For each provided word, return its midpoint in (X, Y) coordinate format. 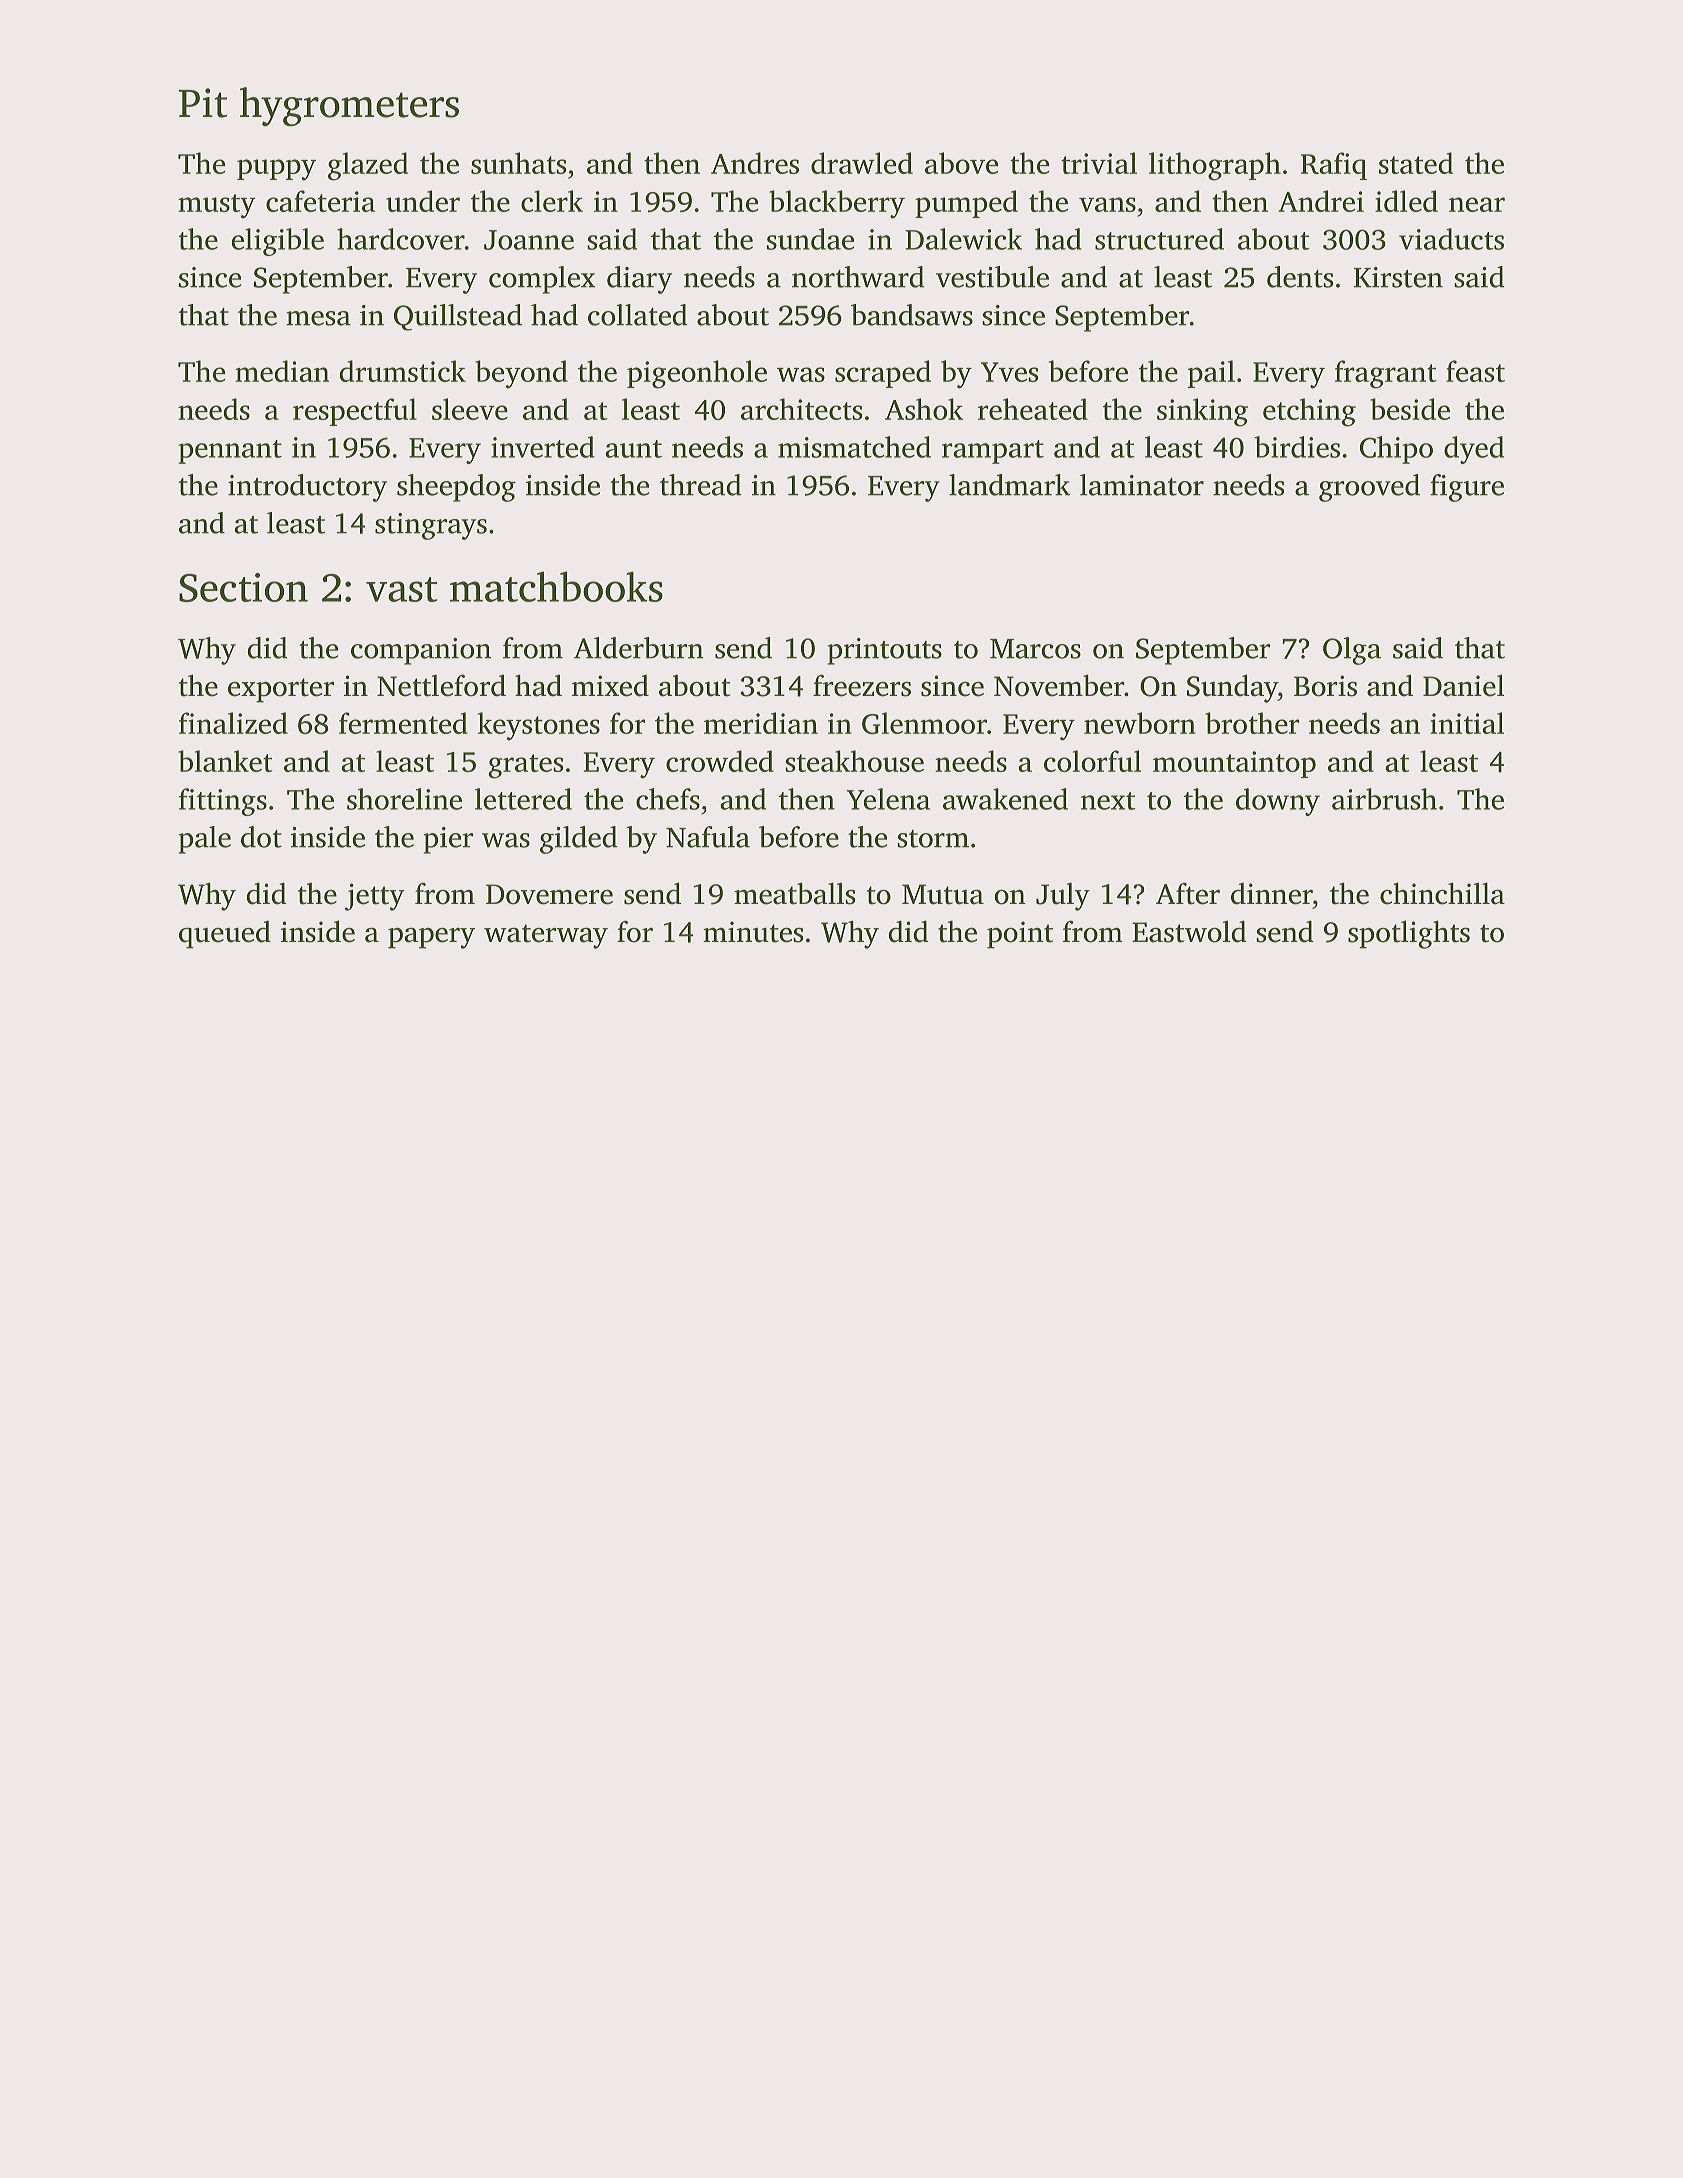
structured (1159, 239)
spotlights (1409, 934)
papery (431, 938)
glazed (368, 166)
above (961, 163)
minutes (753, 932)
